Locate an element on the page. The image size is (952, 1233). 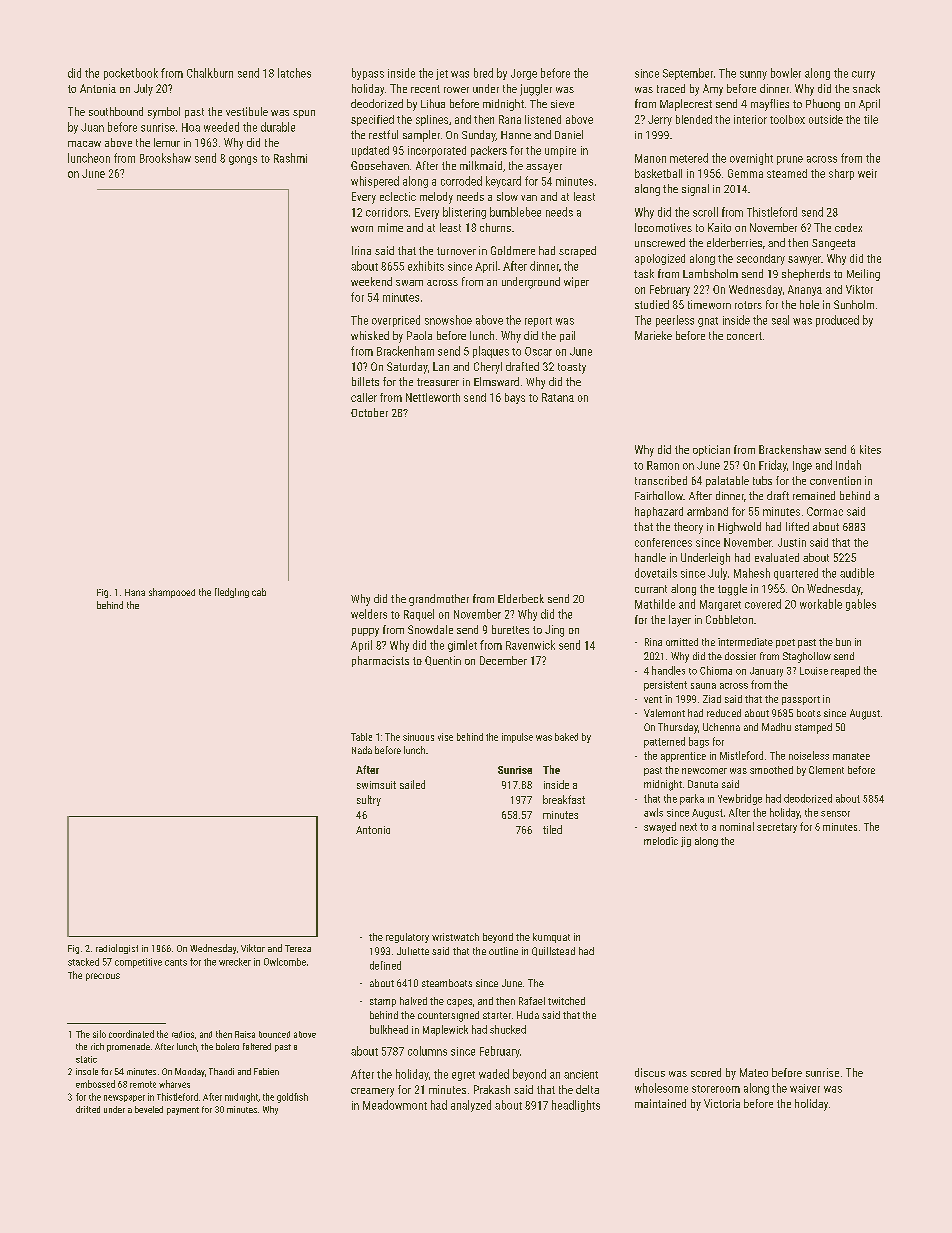
gimlet is located at coordinates (462, 646).
